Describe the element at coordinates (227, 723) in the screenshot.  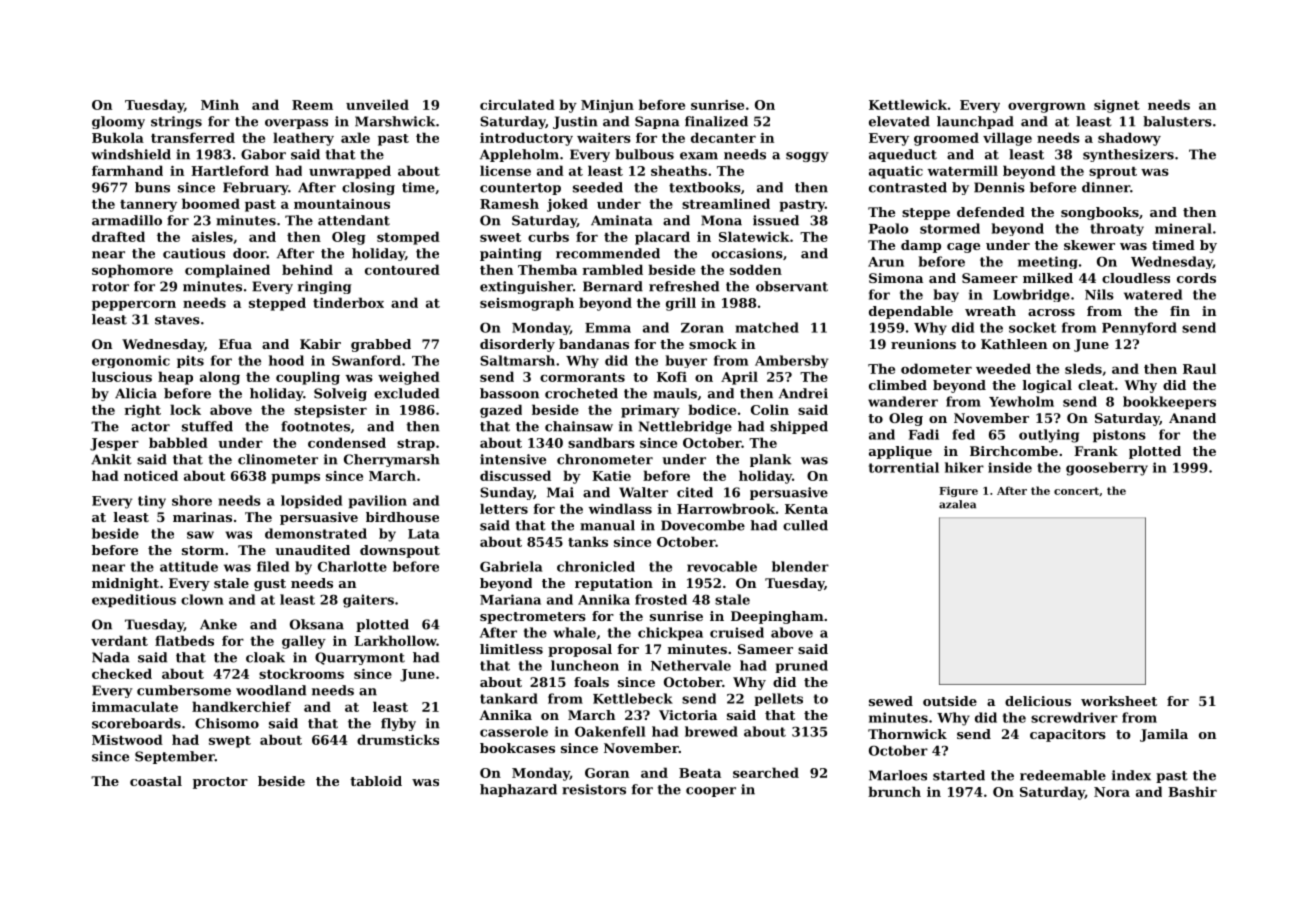
I see `Chisomo` at that location.
